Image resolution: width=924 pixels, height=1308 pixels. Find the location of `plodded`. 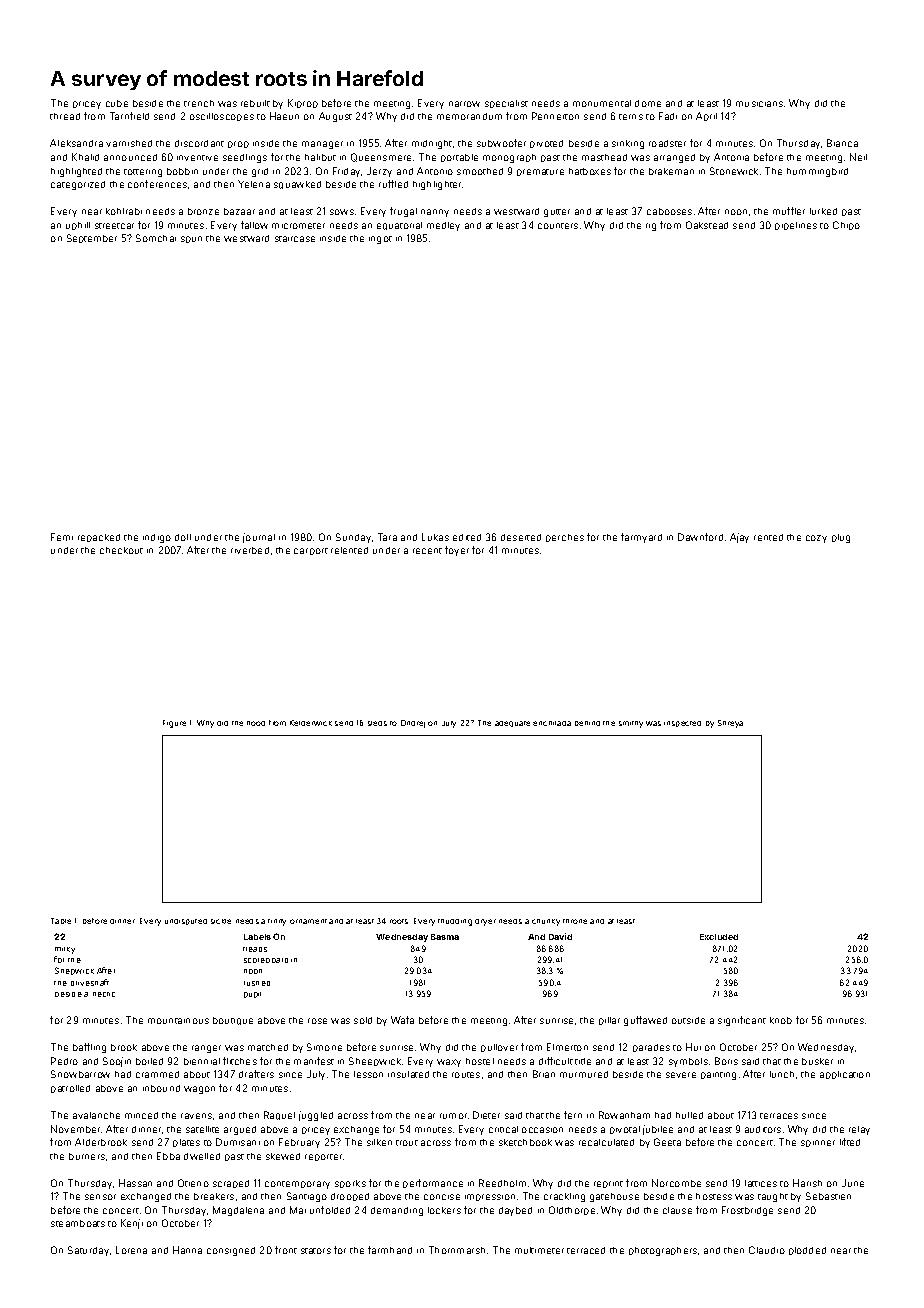

plodded is located at coordinates (807, 1251).
